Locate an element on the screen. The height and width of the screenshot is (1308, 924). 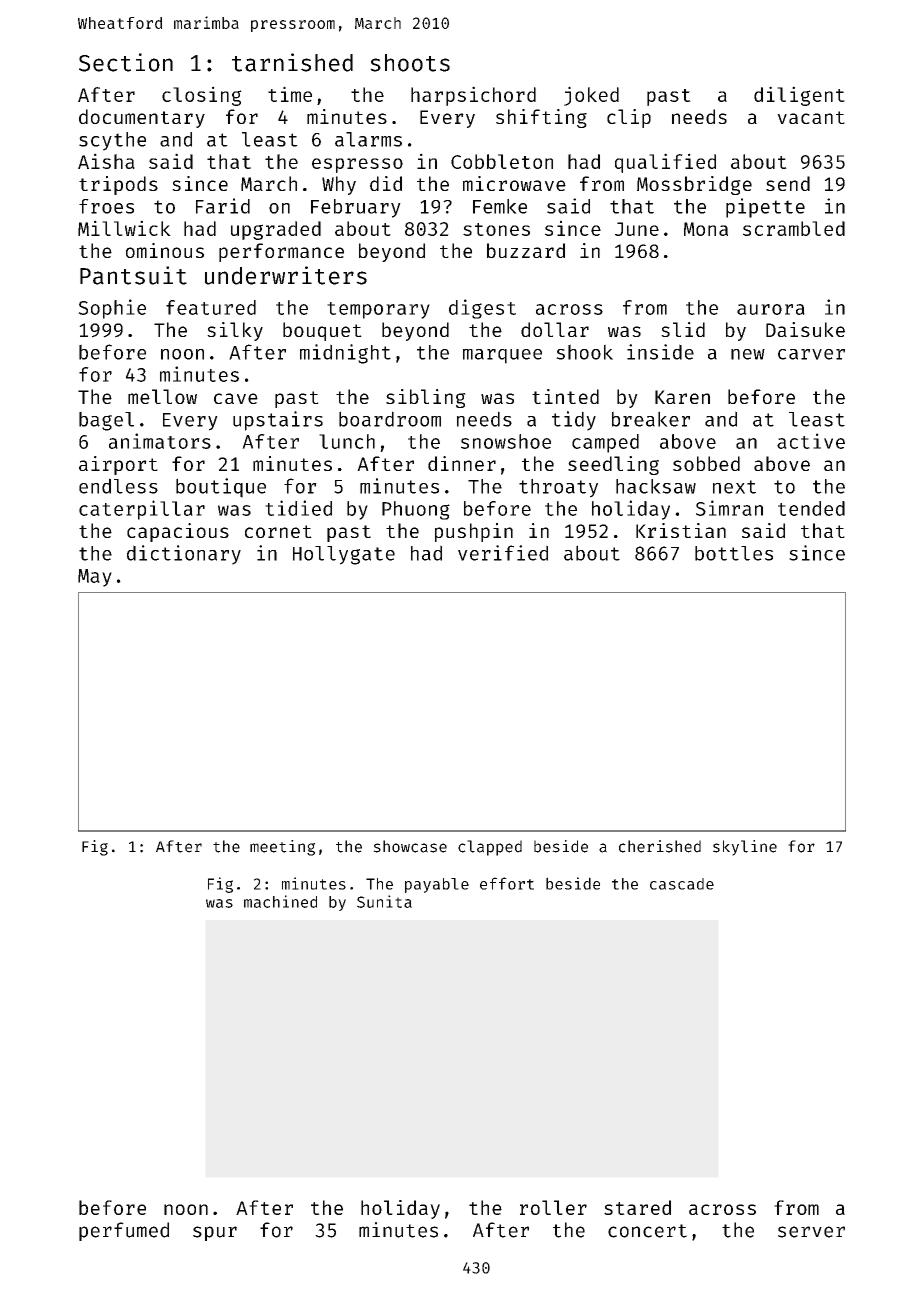
bouquet is located at coordinates (322, 331).
